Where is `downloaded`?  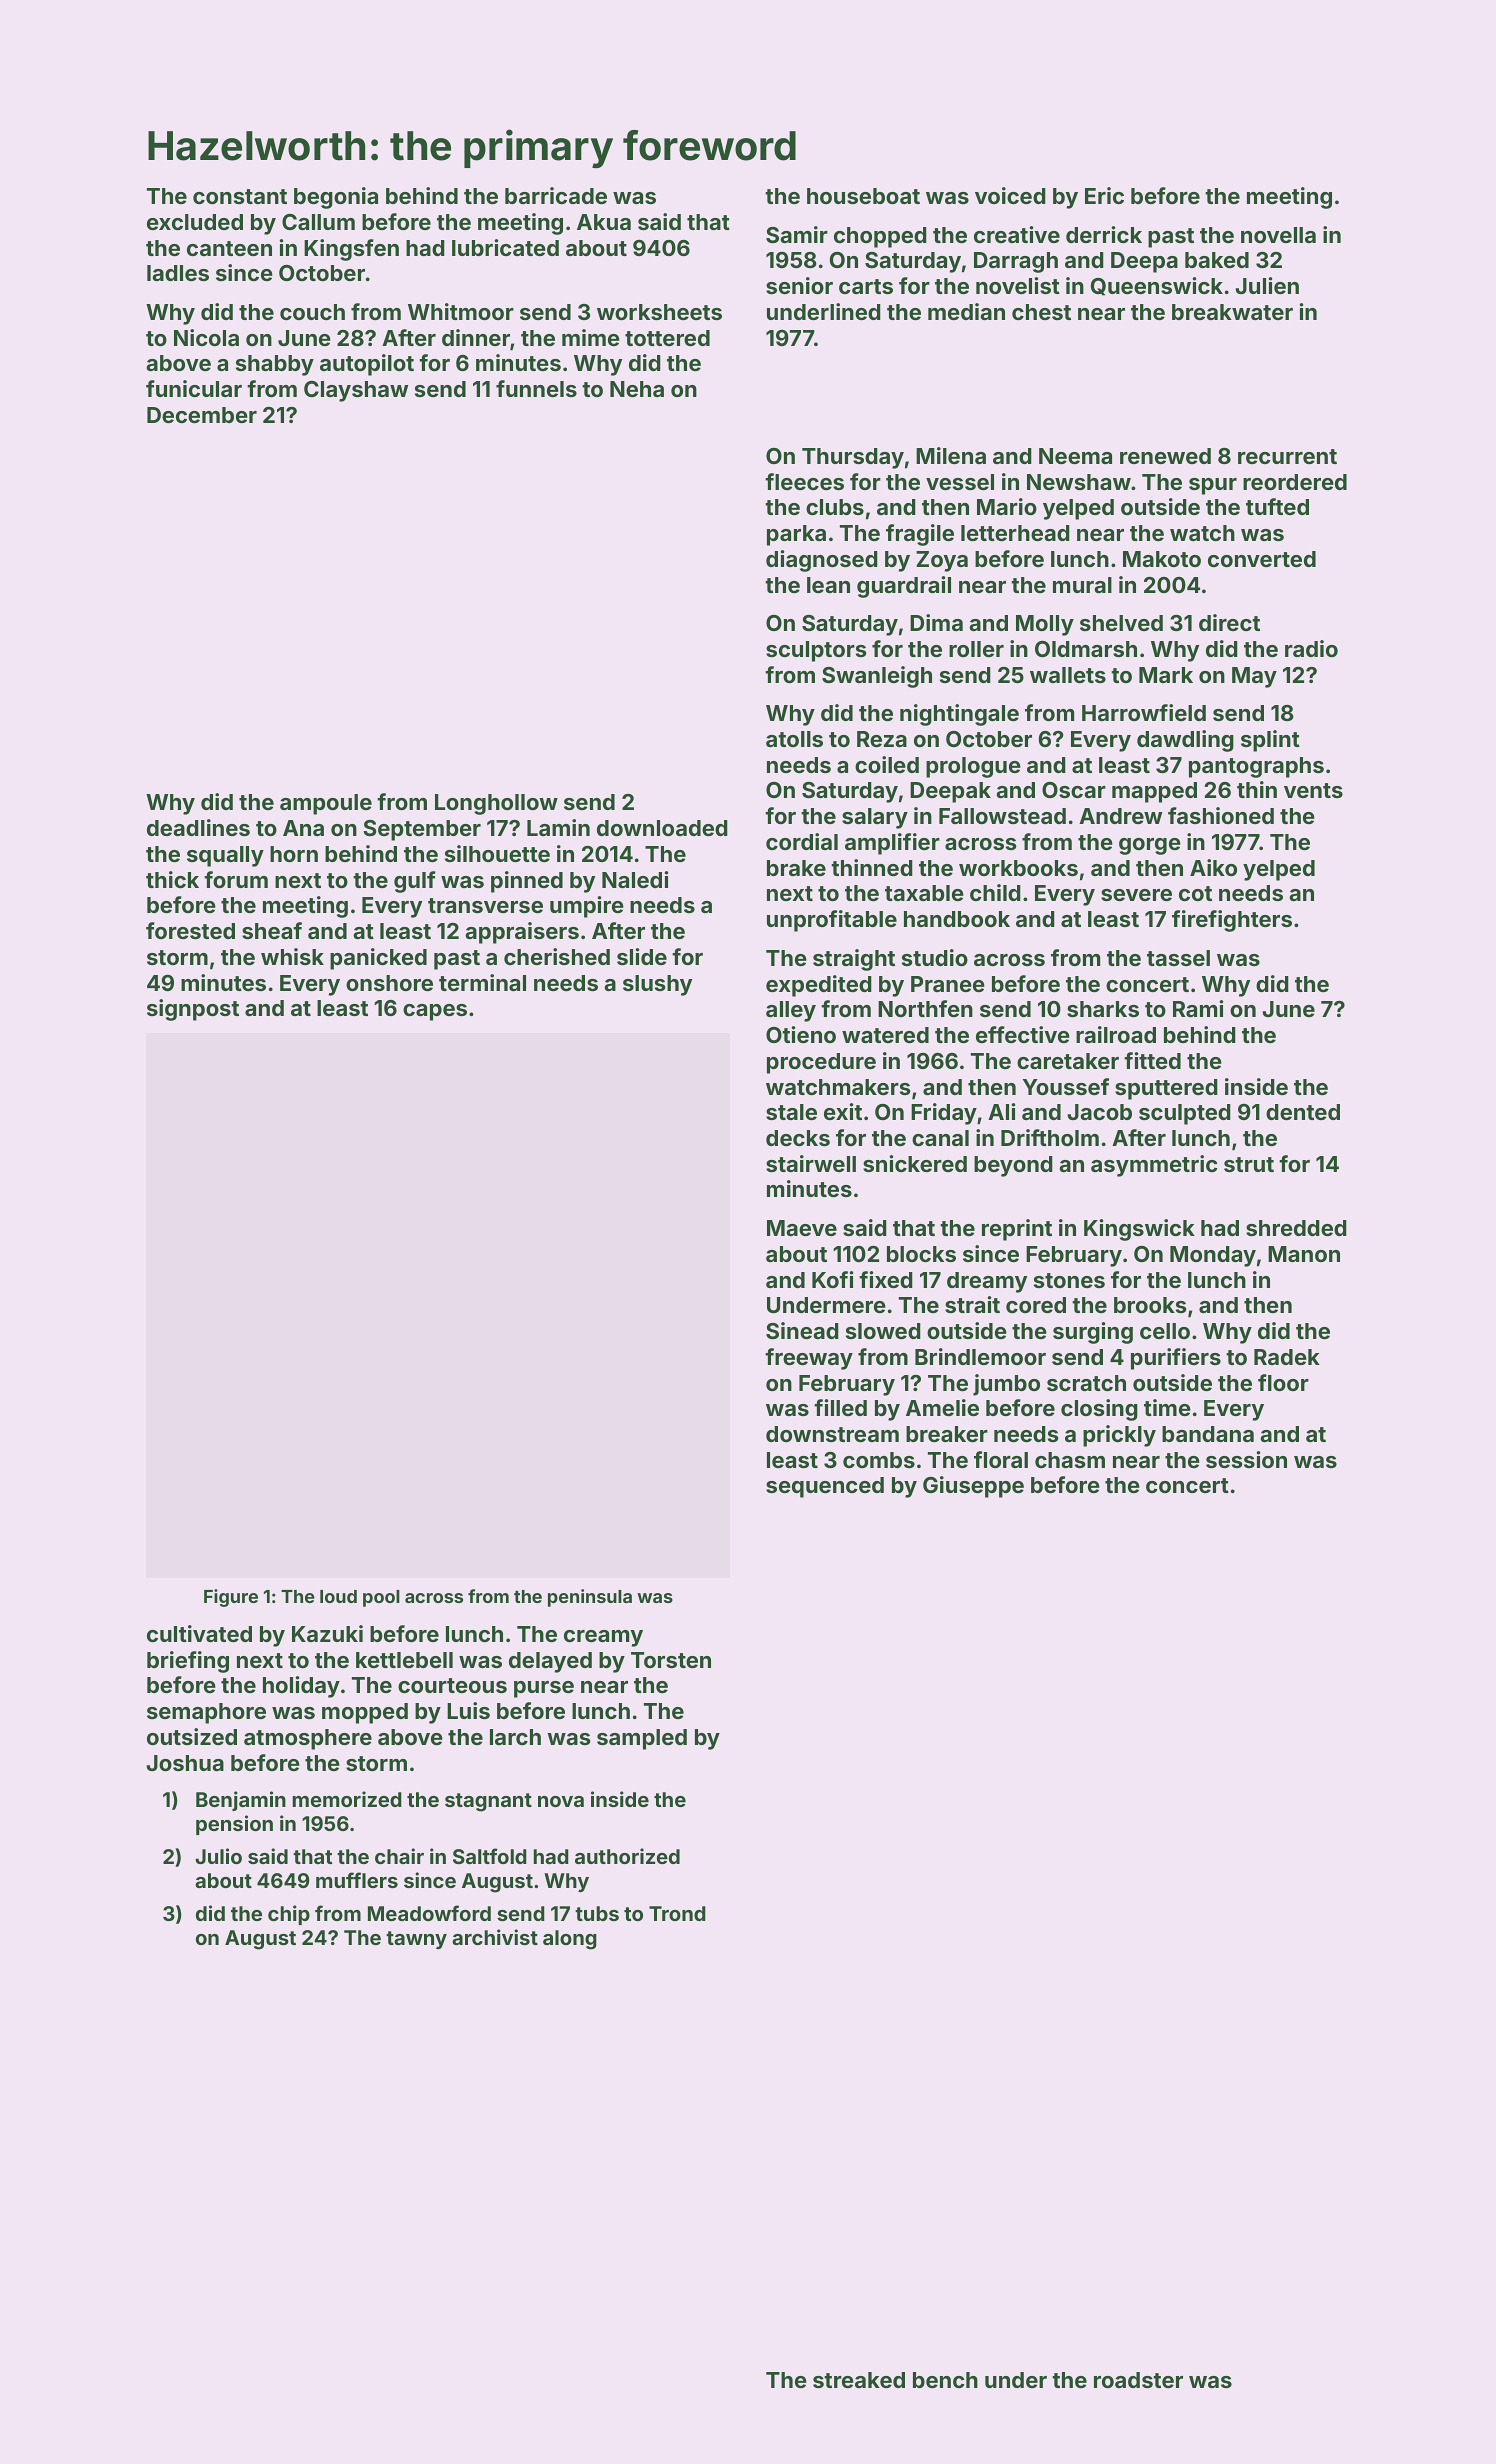
downloaded is located at coordinates (662, 828).
